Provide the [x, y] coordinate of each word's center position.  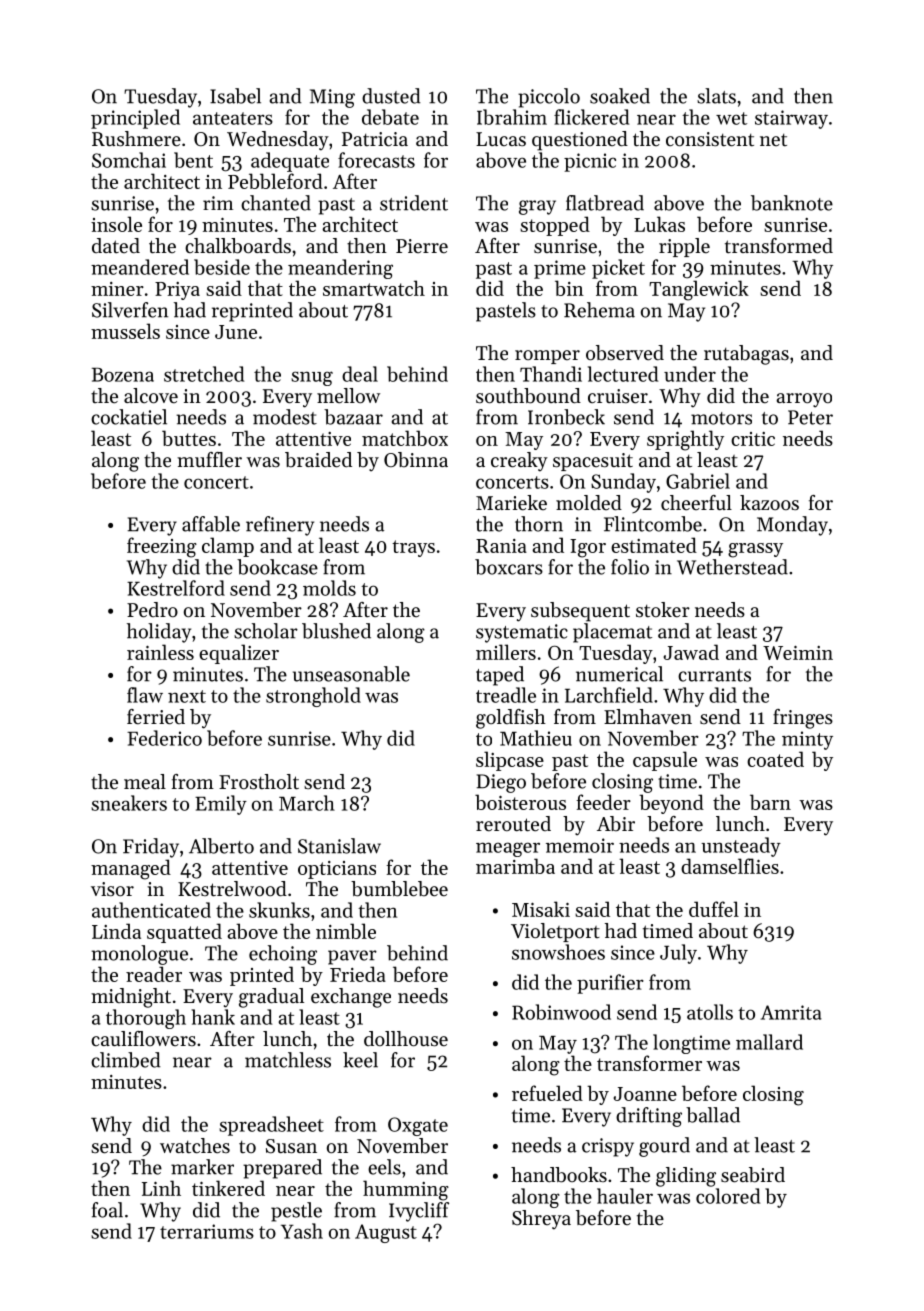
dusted [391, 96]
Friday [151, 848]
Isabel [235, 96]
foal [107, 1210]
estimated [654, 545]
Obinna [416, 460]
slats [716, 96]
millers [506, 652]
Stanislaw [339, 846]
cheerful [696, 503]
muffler [209, 460]
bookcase [277, 567]
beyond [671, 804]
